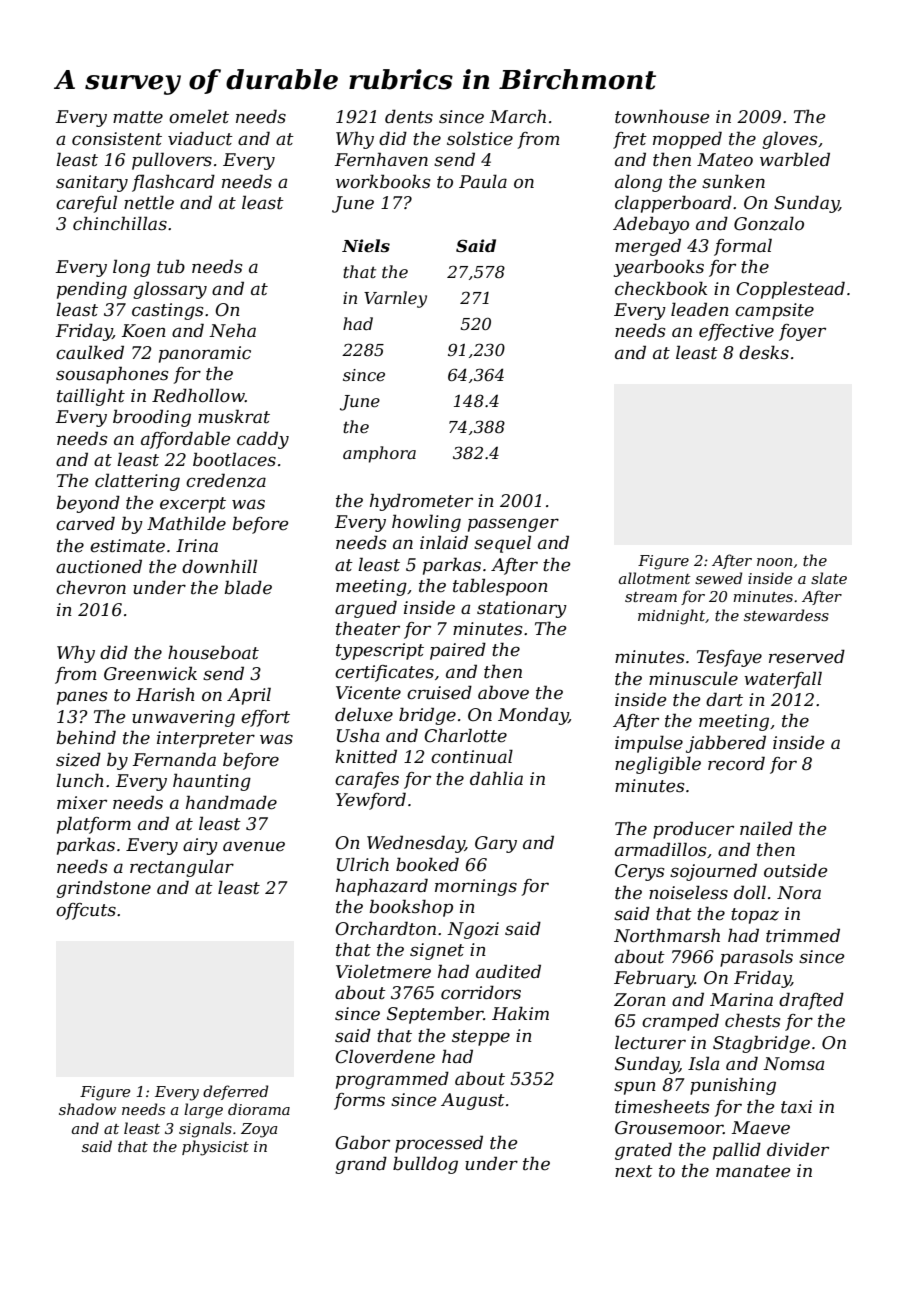 Image resolution: width=908 pixels, height=1316 pixels. What do you see at coordinates (213, 653) in the screenshot?
I see `houseboat` at bounding box center [213, 653].
